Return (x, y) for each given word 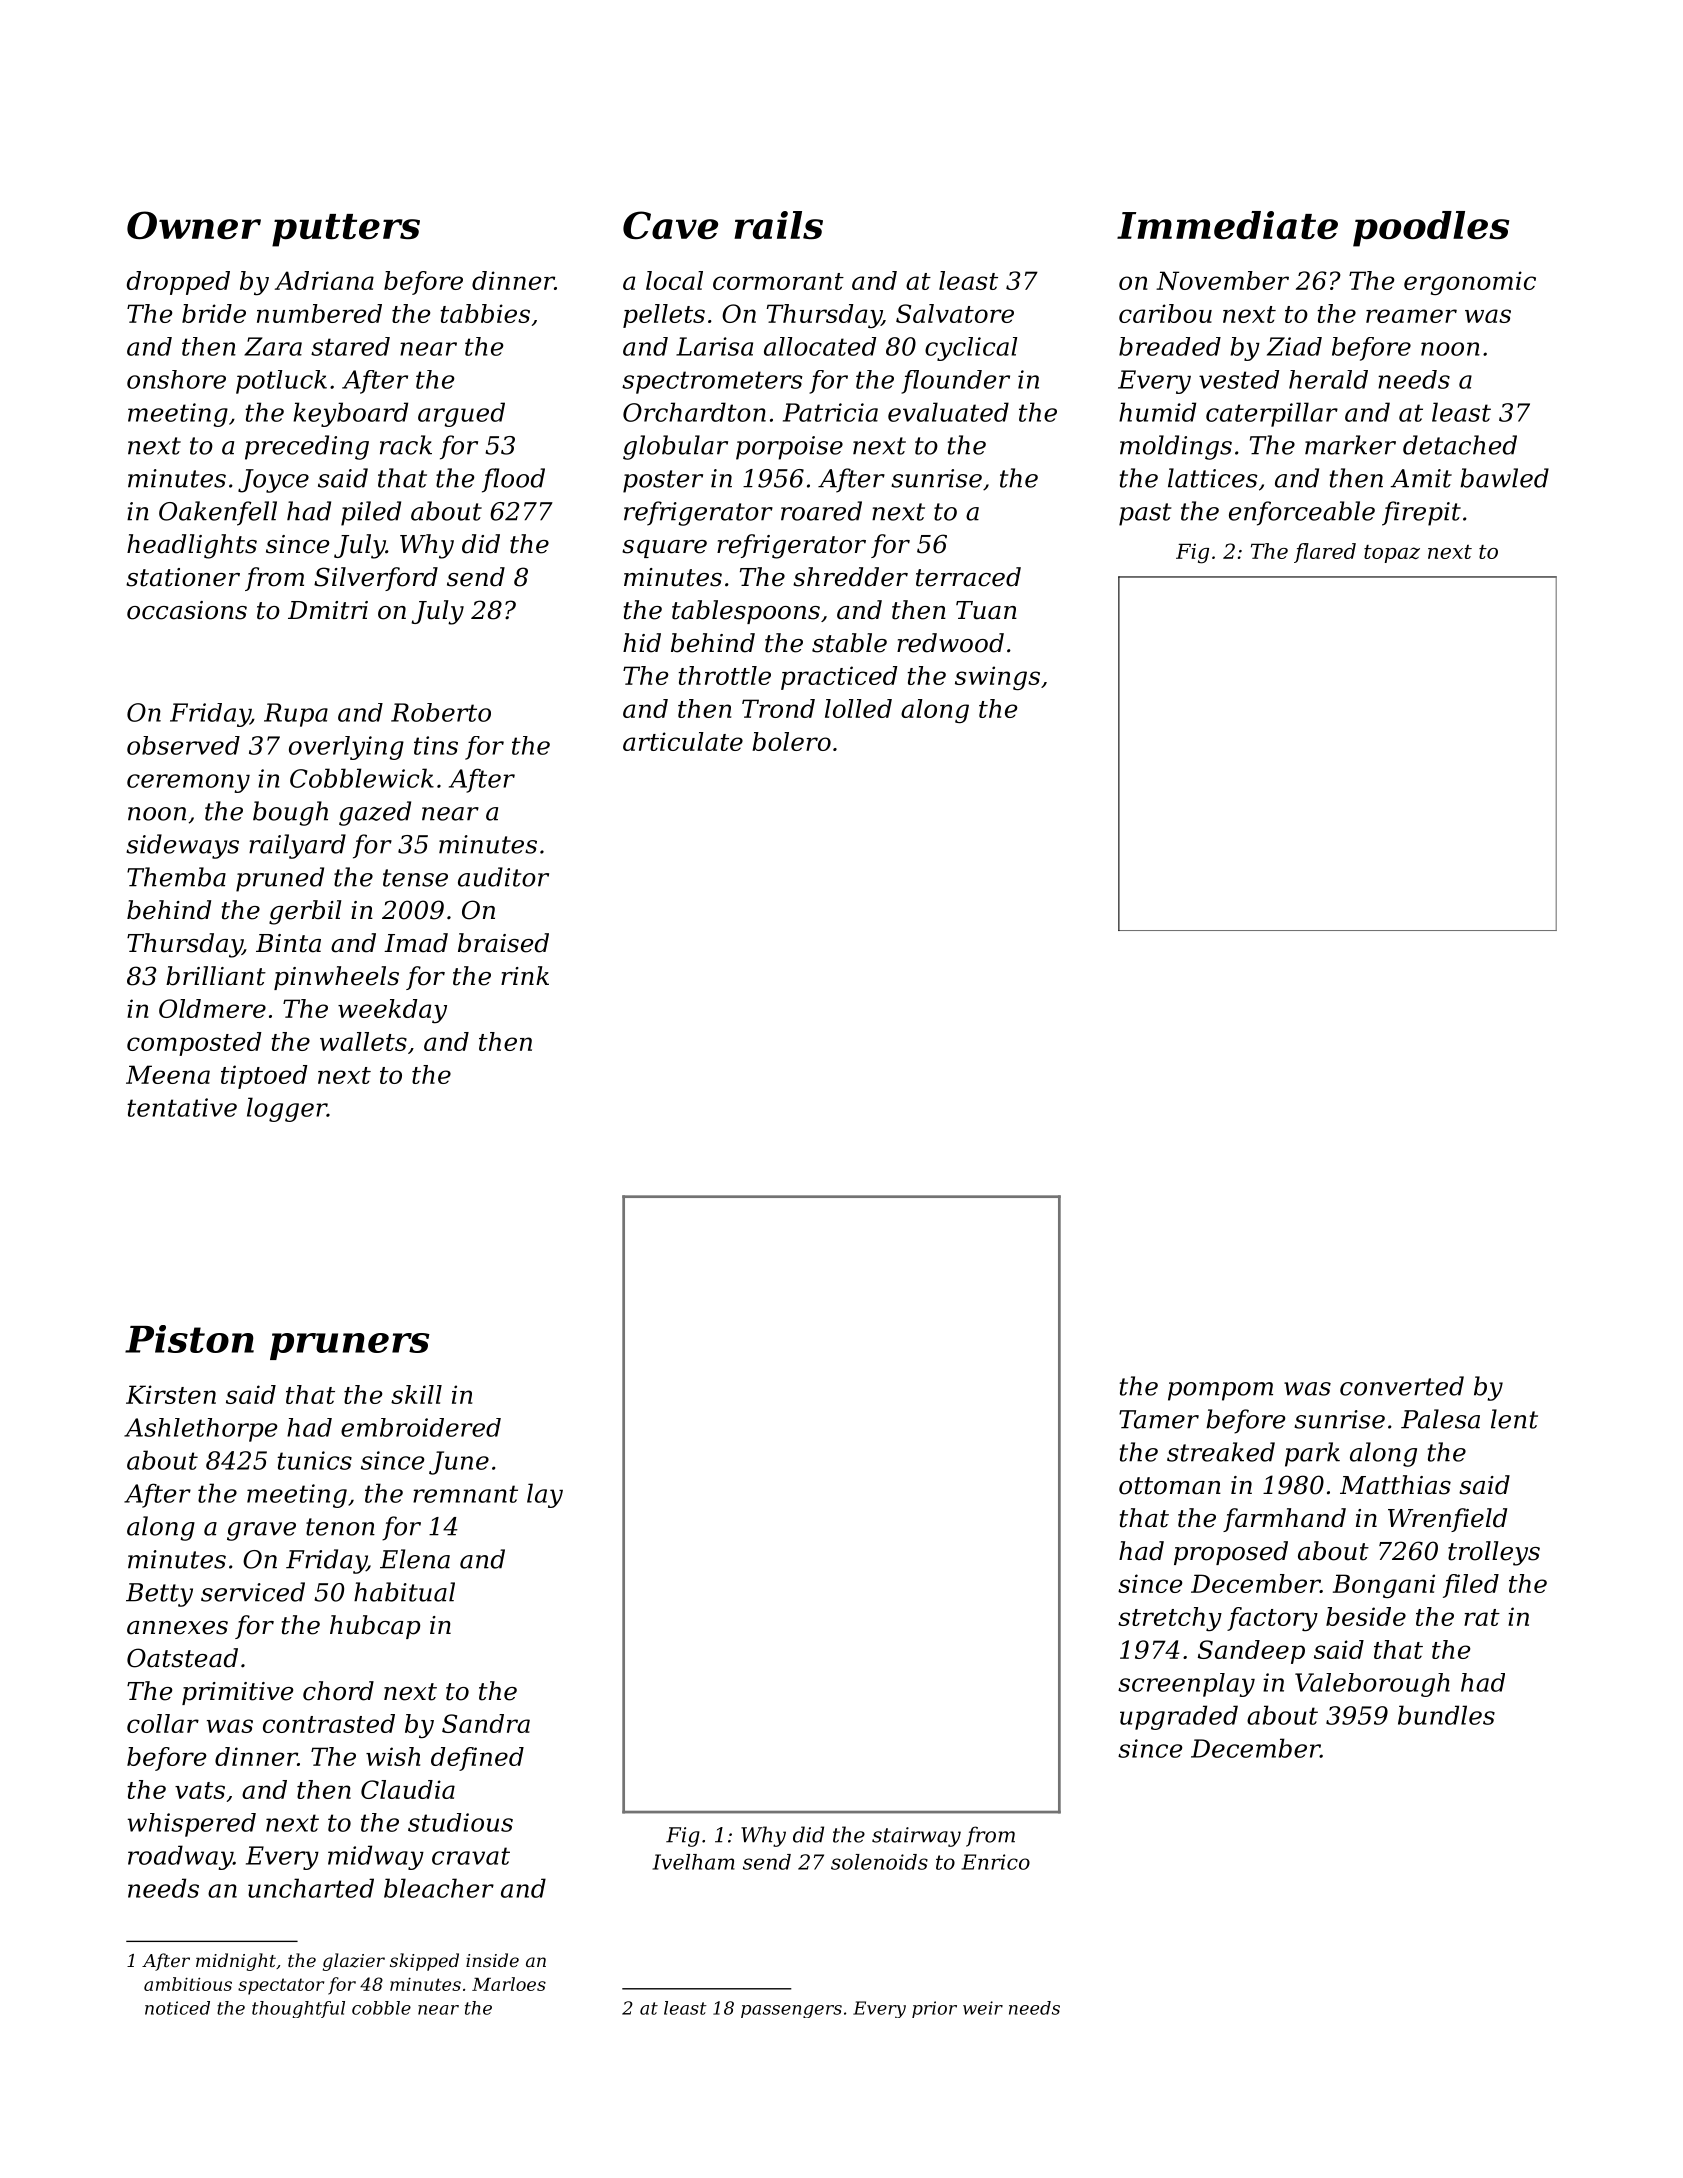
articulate (683, 741)
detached (1460, 445)
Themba (176, 877)
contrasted (329, 1723)
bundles (1446, 1715)
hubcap (375, 1627)
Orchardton (694, 412)
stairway (916, 1837)
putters (346, 230)
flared (1325, 553)
